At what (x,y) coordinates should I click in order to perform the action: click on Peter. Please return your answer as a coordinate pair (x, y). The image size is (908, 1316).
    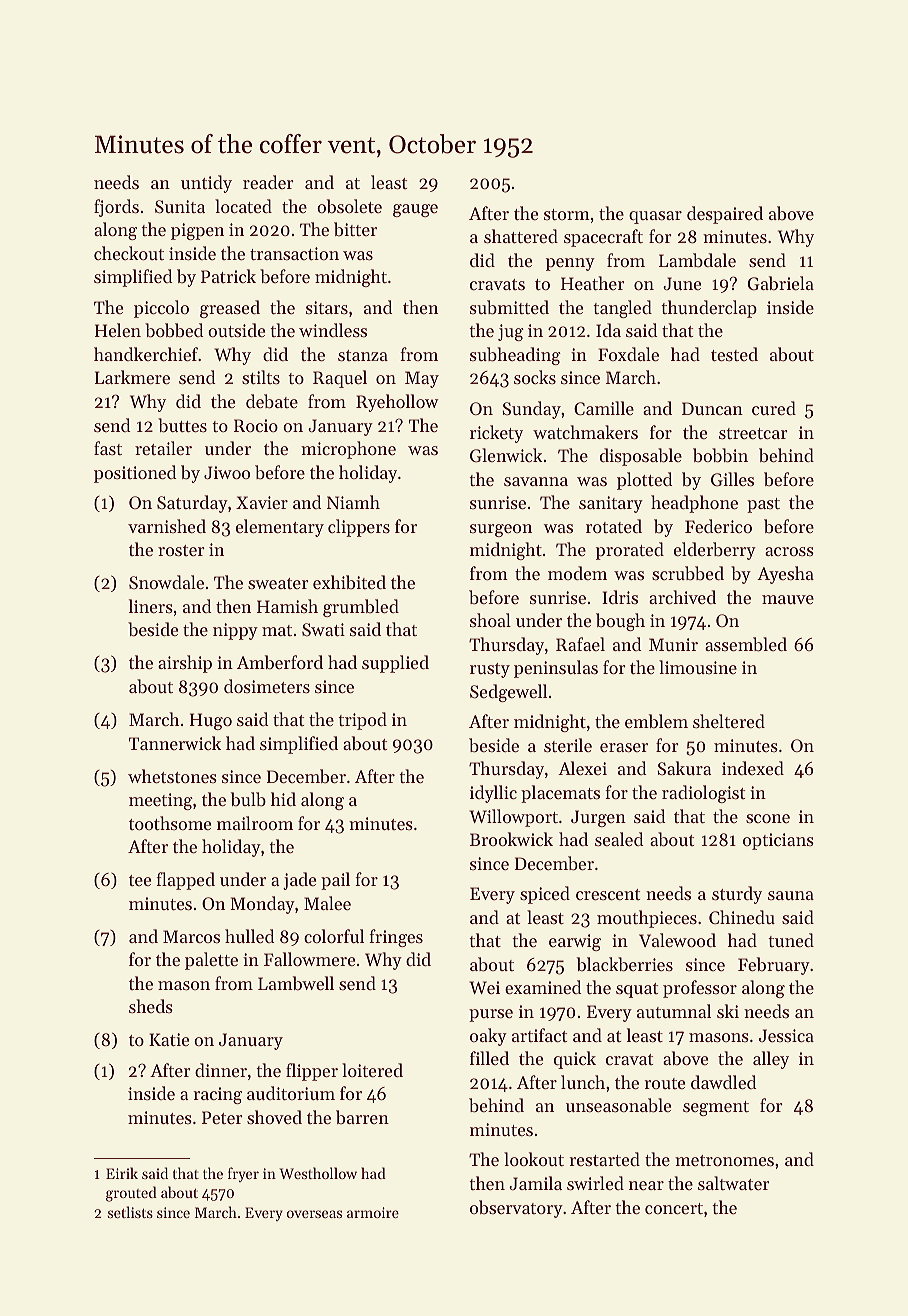
    Looking at the image, I should click on (222, 1117).
